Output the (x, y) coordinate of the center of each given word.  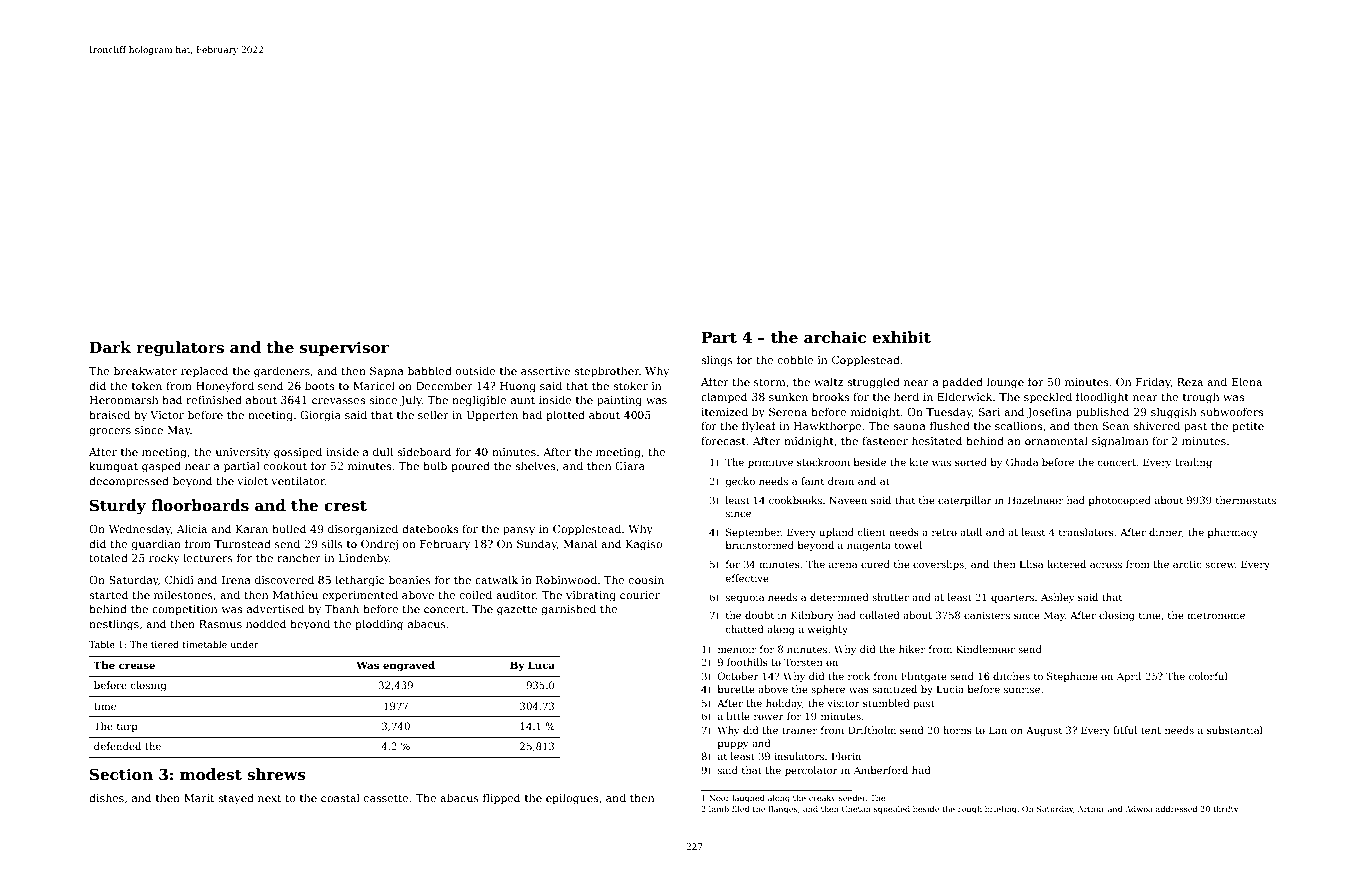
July (411, 401)
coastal (340, 797)
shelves (535, 465)
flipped (501, 799)
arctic (1187, 564)
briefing (1000, 810)
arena (843, 565)
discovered (284, 579)
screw (1220, 565)
